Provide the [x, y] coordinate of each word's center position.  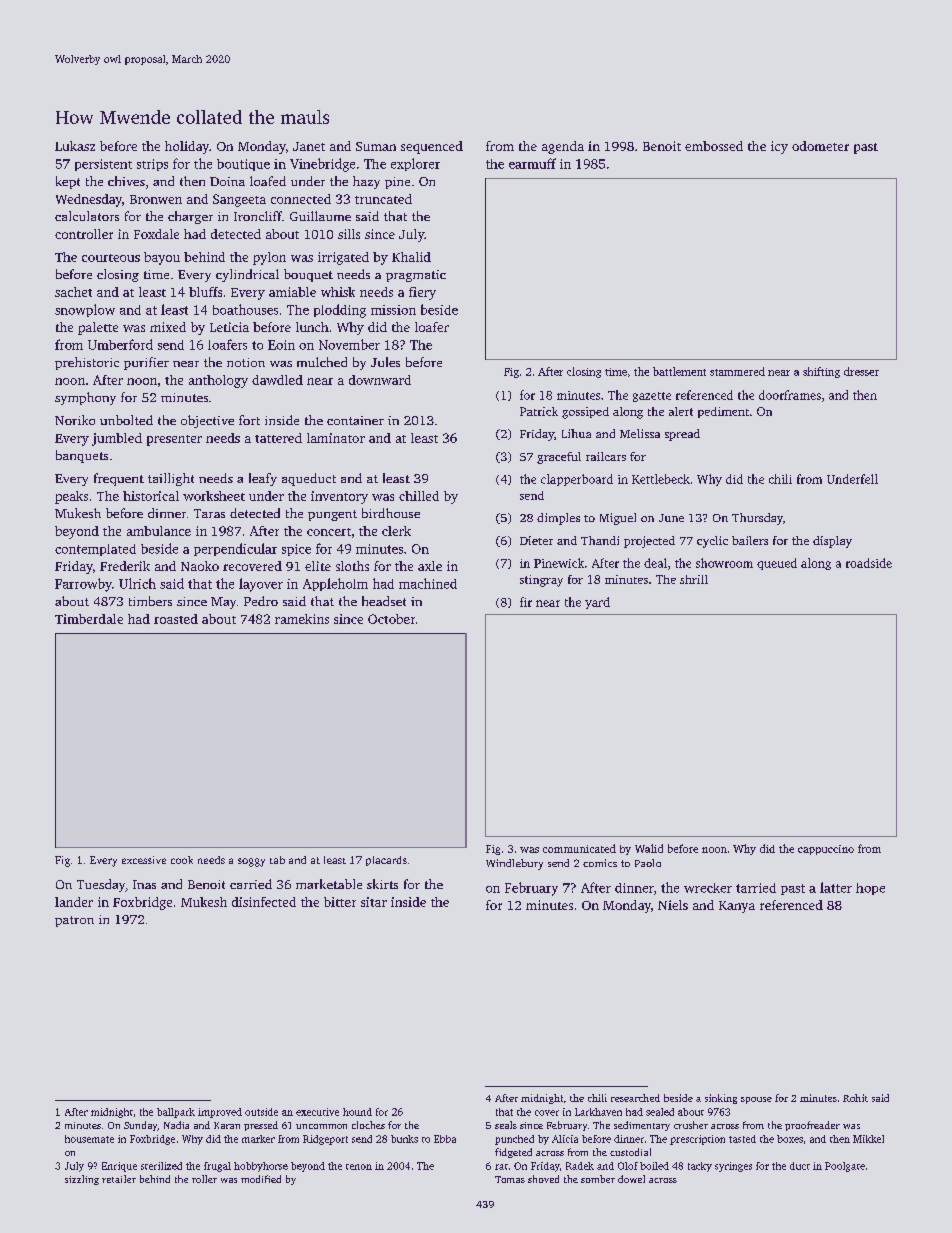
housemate [89, 1139]
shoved [543, 1179]
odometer [820, 146]
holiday [187, 147]
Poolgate [845, 1167]
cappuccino [826, 850]
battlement [679, 371]
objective [207, 421]
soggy [251, 862]
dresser [861, 371]
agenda [563, 147]
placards [386, 861]
